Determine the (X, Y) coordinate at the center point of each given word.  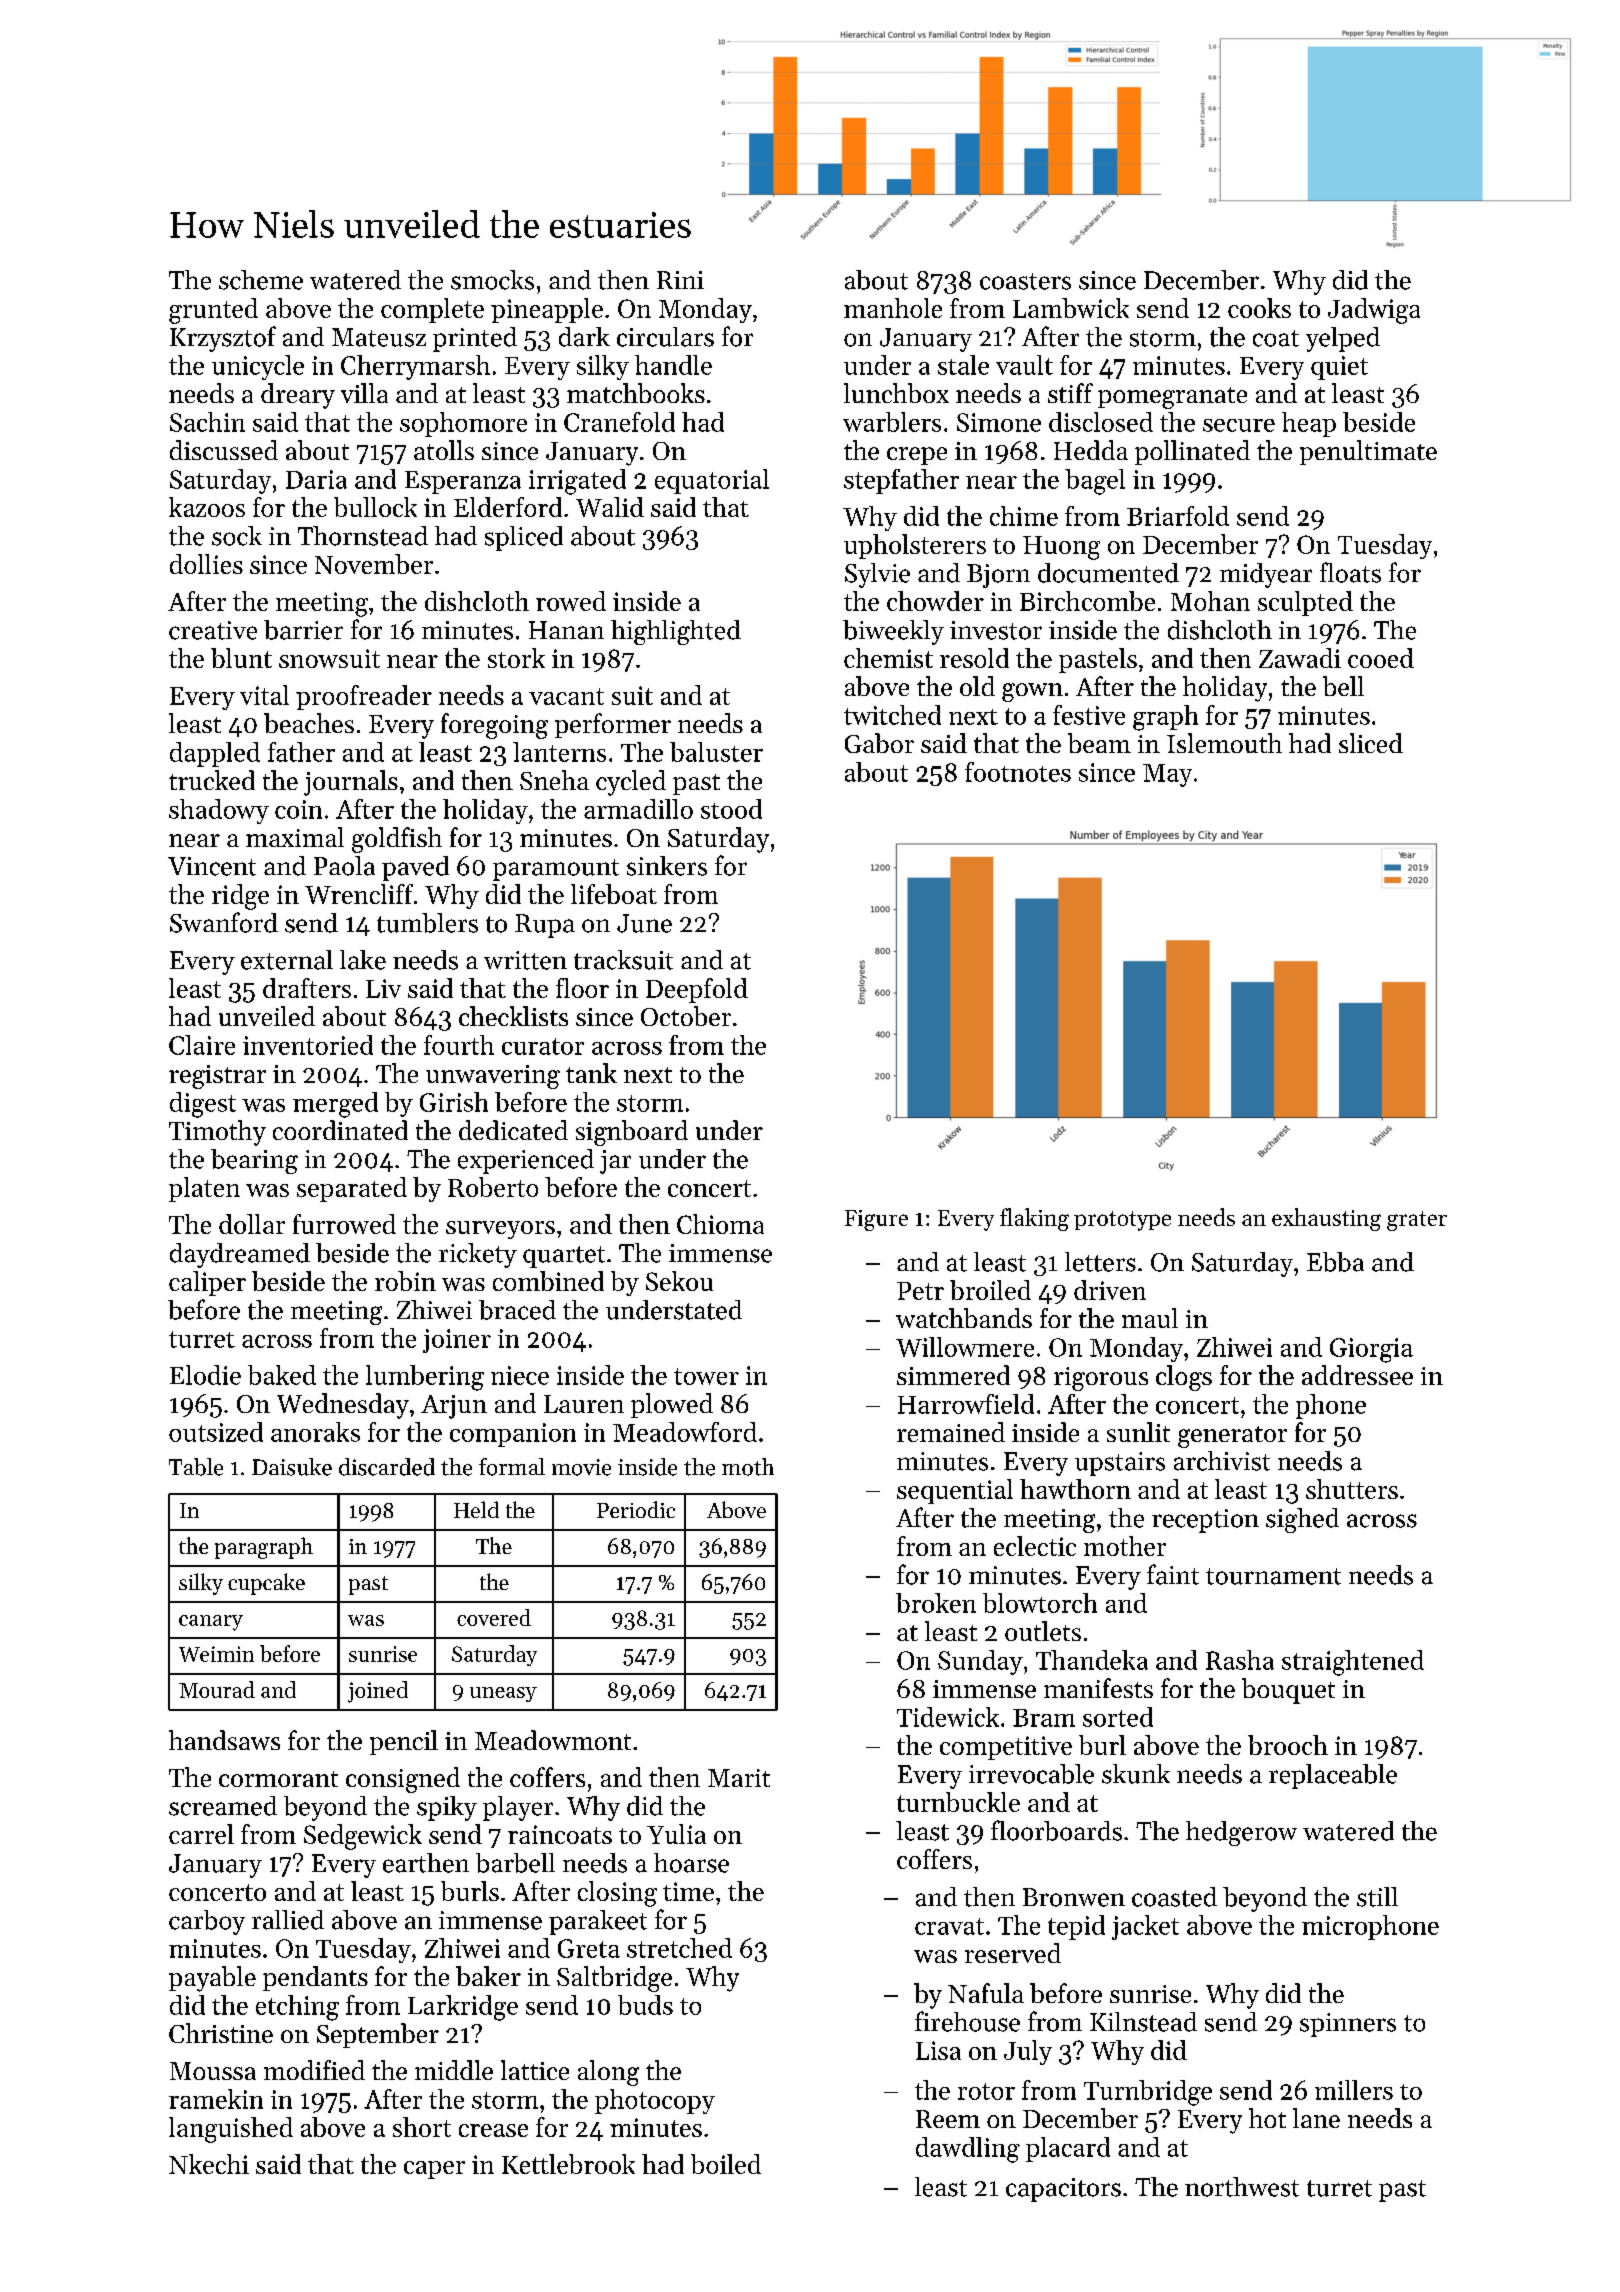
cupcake (266, 1584)
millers (1354, 2090)
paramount (556, 870)
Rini (680, 280)
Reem (948, 2119)
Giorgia (1371, 1350)
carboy (207, 1922)
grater (1417, 1221)
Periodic (636, 1509)
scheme (261, 280)
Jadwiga (1374, 311)
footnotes (1018, 772)
